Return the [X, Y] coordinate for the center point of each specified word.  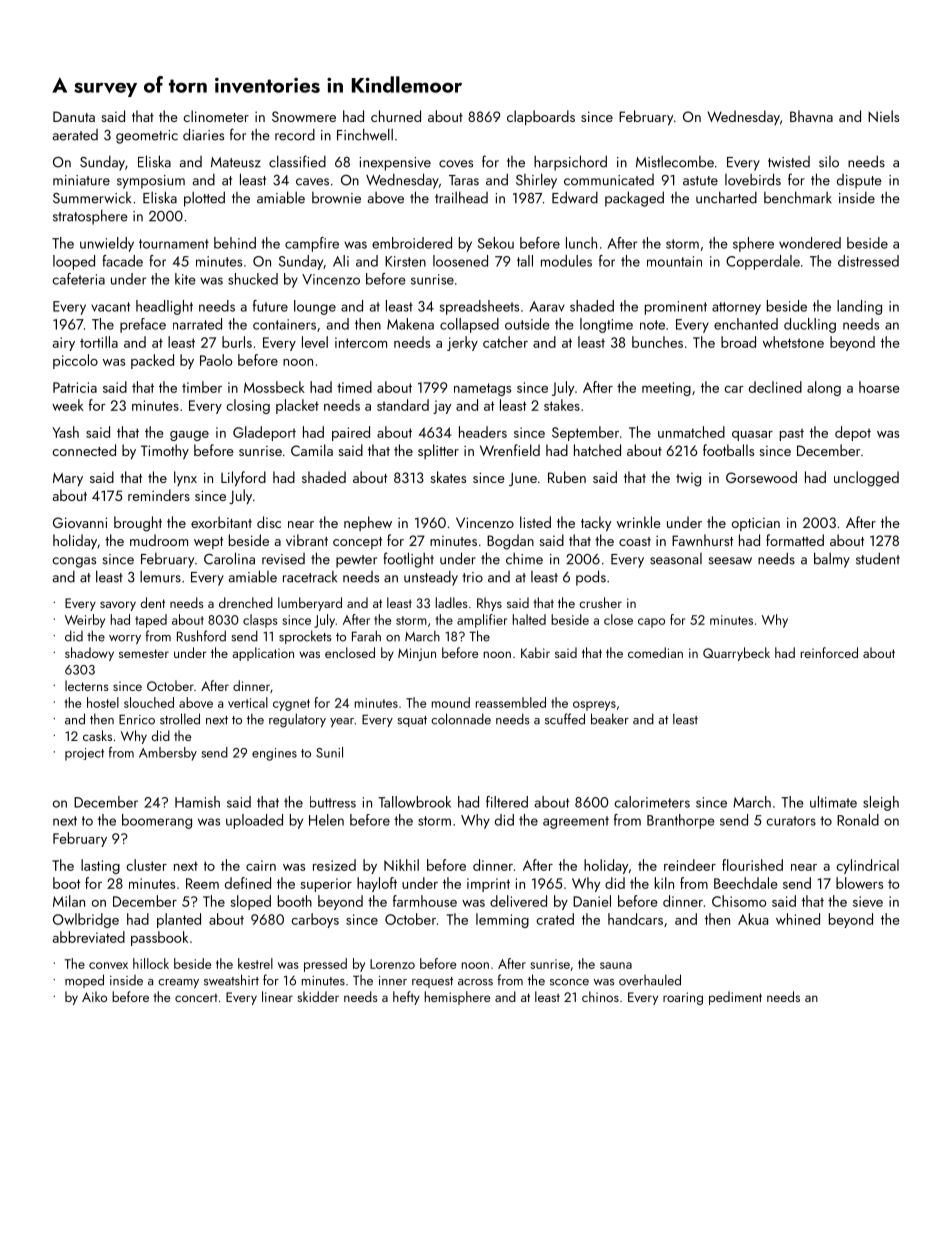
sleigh [881, 803]
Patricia [75, 387]
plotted [204, 199]
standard [403, 405]
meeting [666, 389]
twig [688, 480]
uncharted [726, 197]
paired [351, 433]
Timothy [165, 451]
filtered [507, 802]
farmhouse [425, 901]
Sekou [496, 243]
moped [84, 981]
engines [274, 754]
